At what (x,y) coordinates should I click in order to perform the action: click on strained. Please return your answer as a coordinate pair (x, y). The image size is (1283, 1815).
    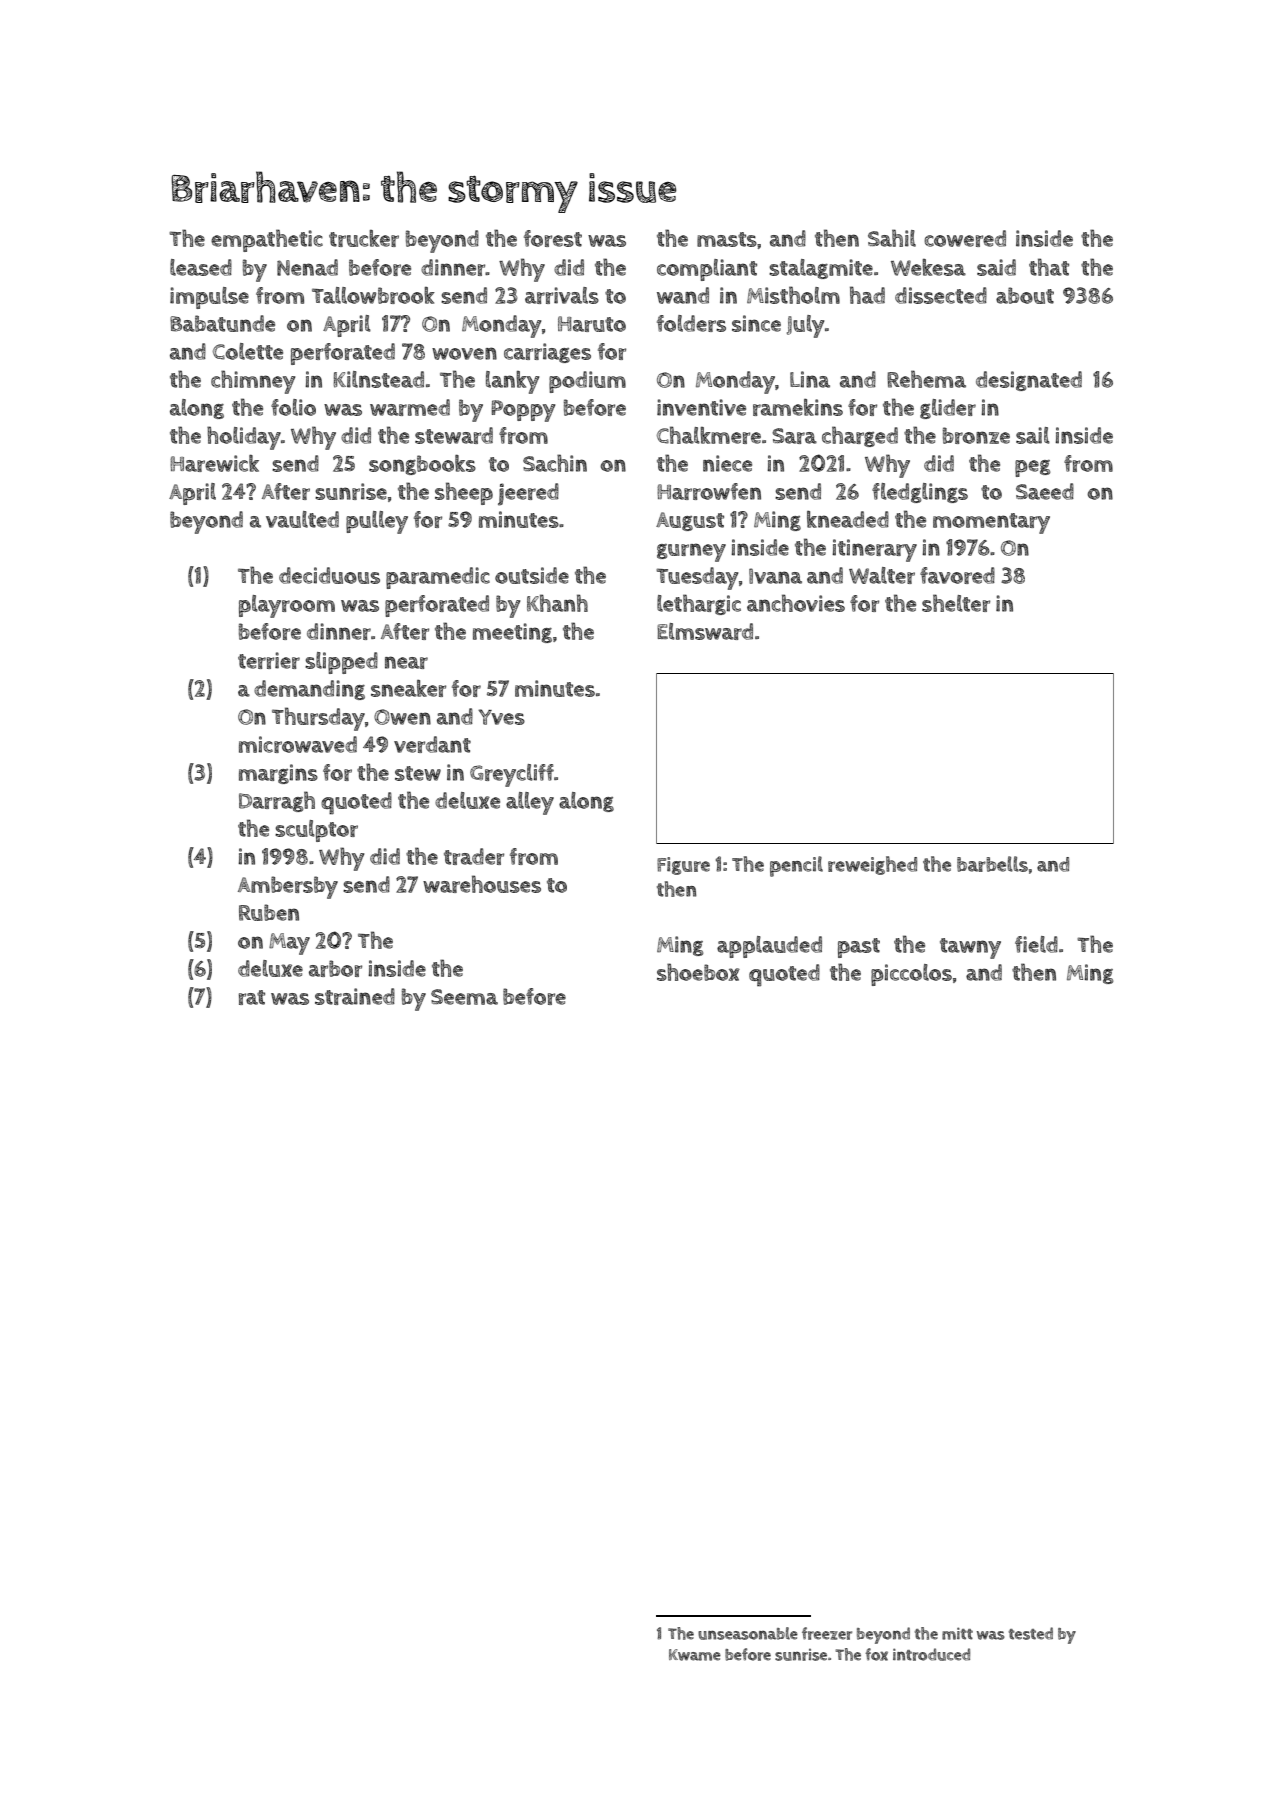
    Looking at the image, I should click on (355, 996).
